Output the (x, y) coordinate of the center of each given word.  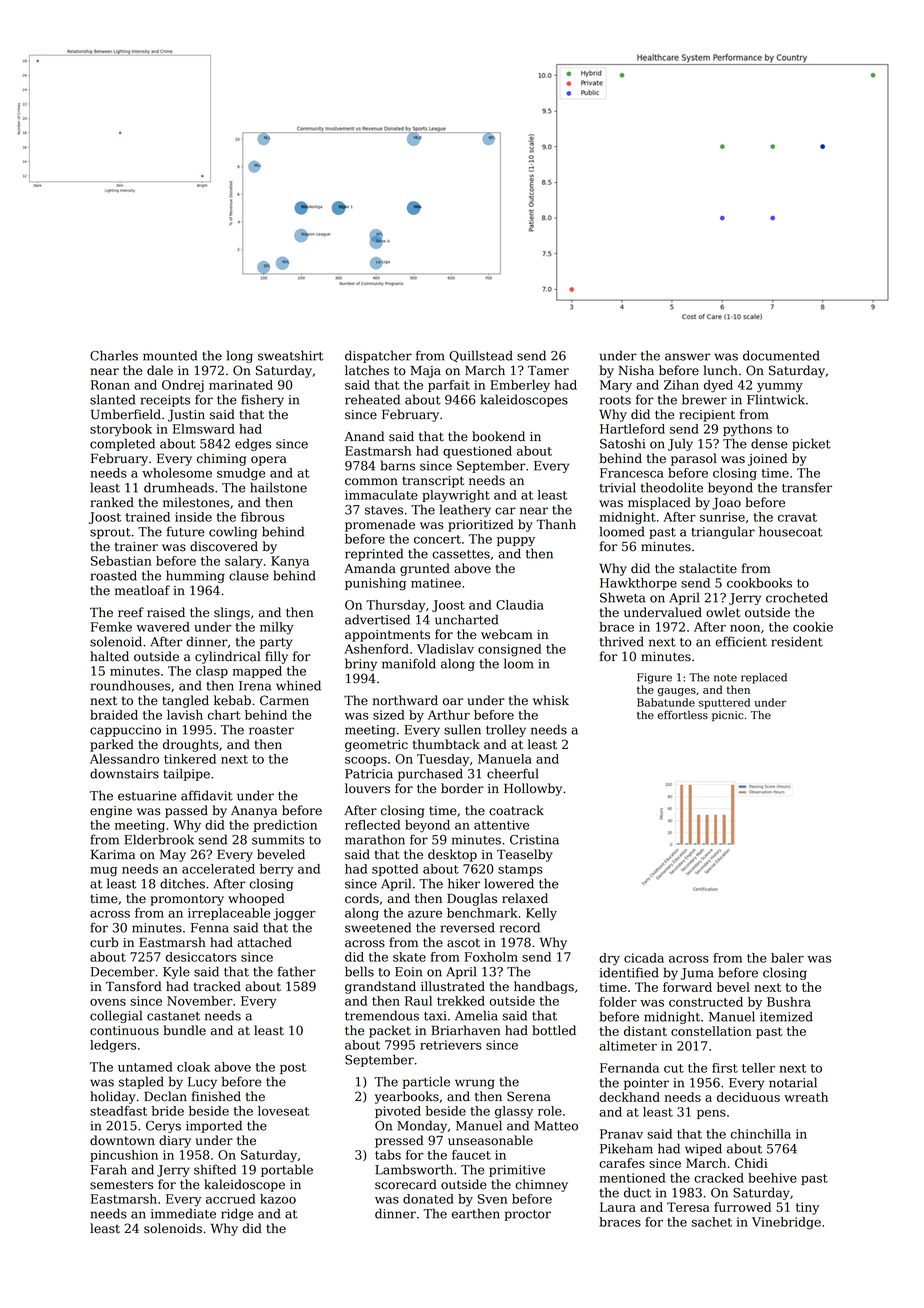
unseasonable (490, 1140)
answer (687, 357)
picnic (728, 716)
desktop (452, 855)
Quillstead (481, 356)
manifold (409, 663)
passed (186, 811)
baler (787, 958)
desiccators (201, 957)
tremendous (382, 1015)
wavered (163, 627)
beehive (772, 1178)
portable (287, 1170)
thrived (622, 641)
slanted (112, 399)
